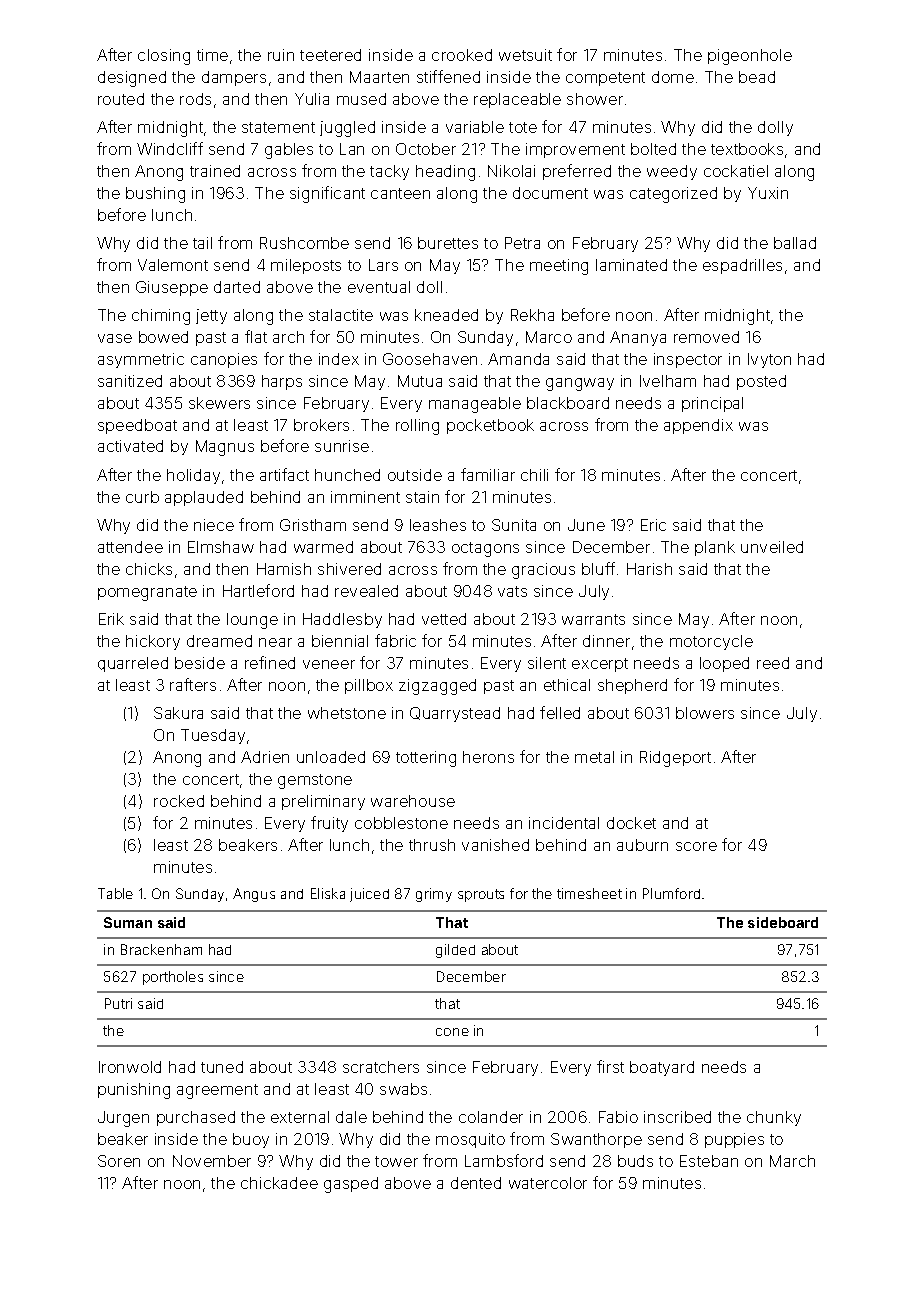 The image size is (924, 1308). What do you see at coordinates (462, 55) in the document?
I see `crooked` at bounding box center [462, 55].
